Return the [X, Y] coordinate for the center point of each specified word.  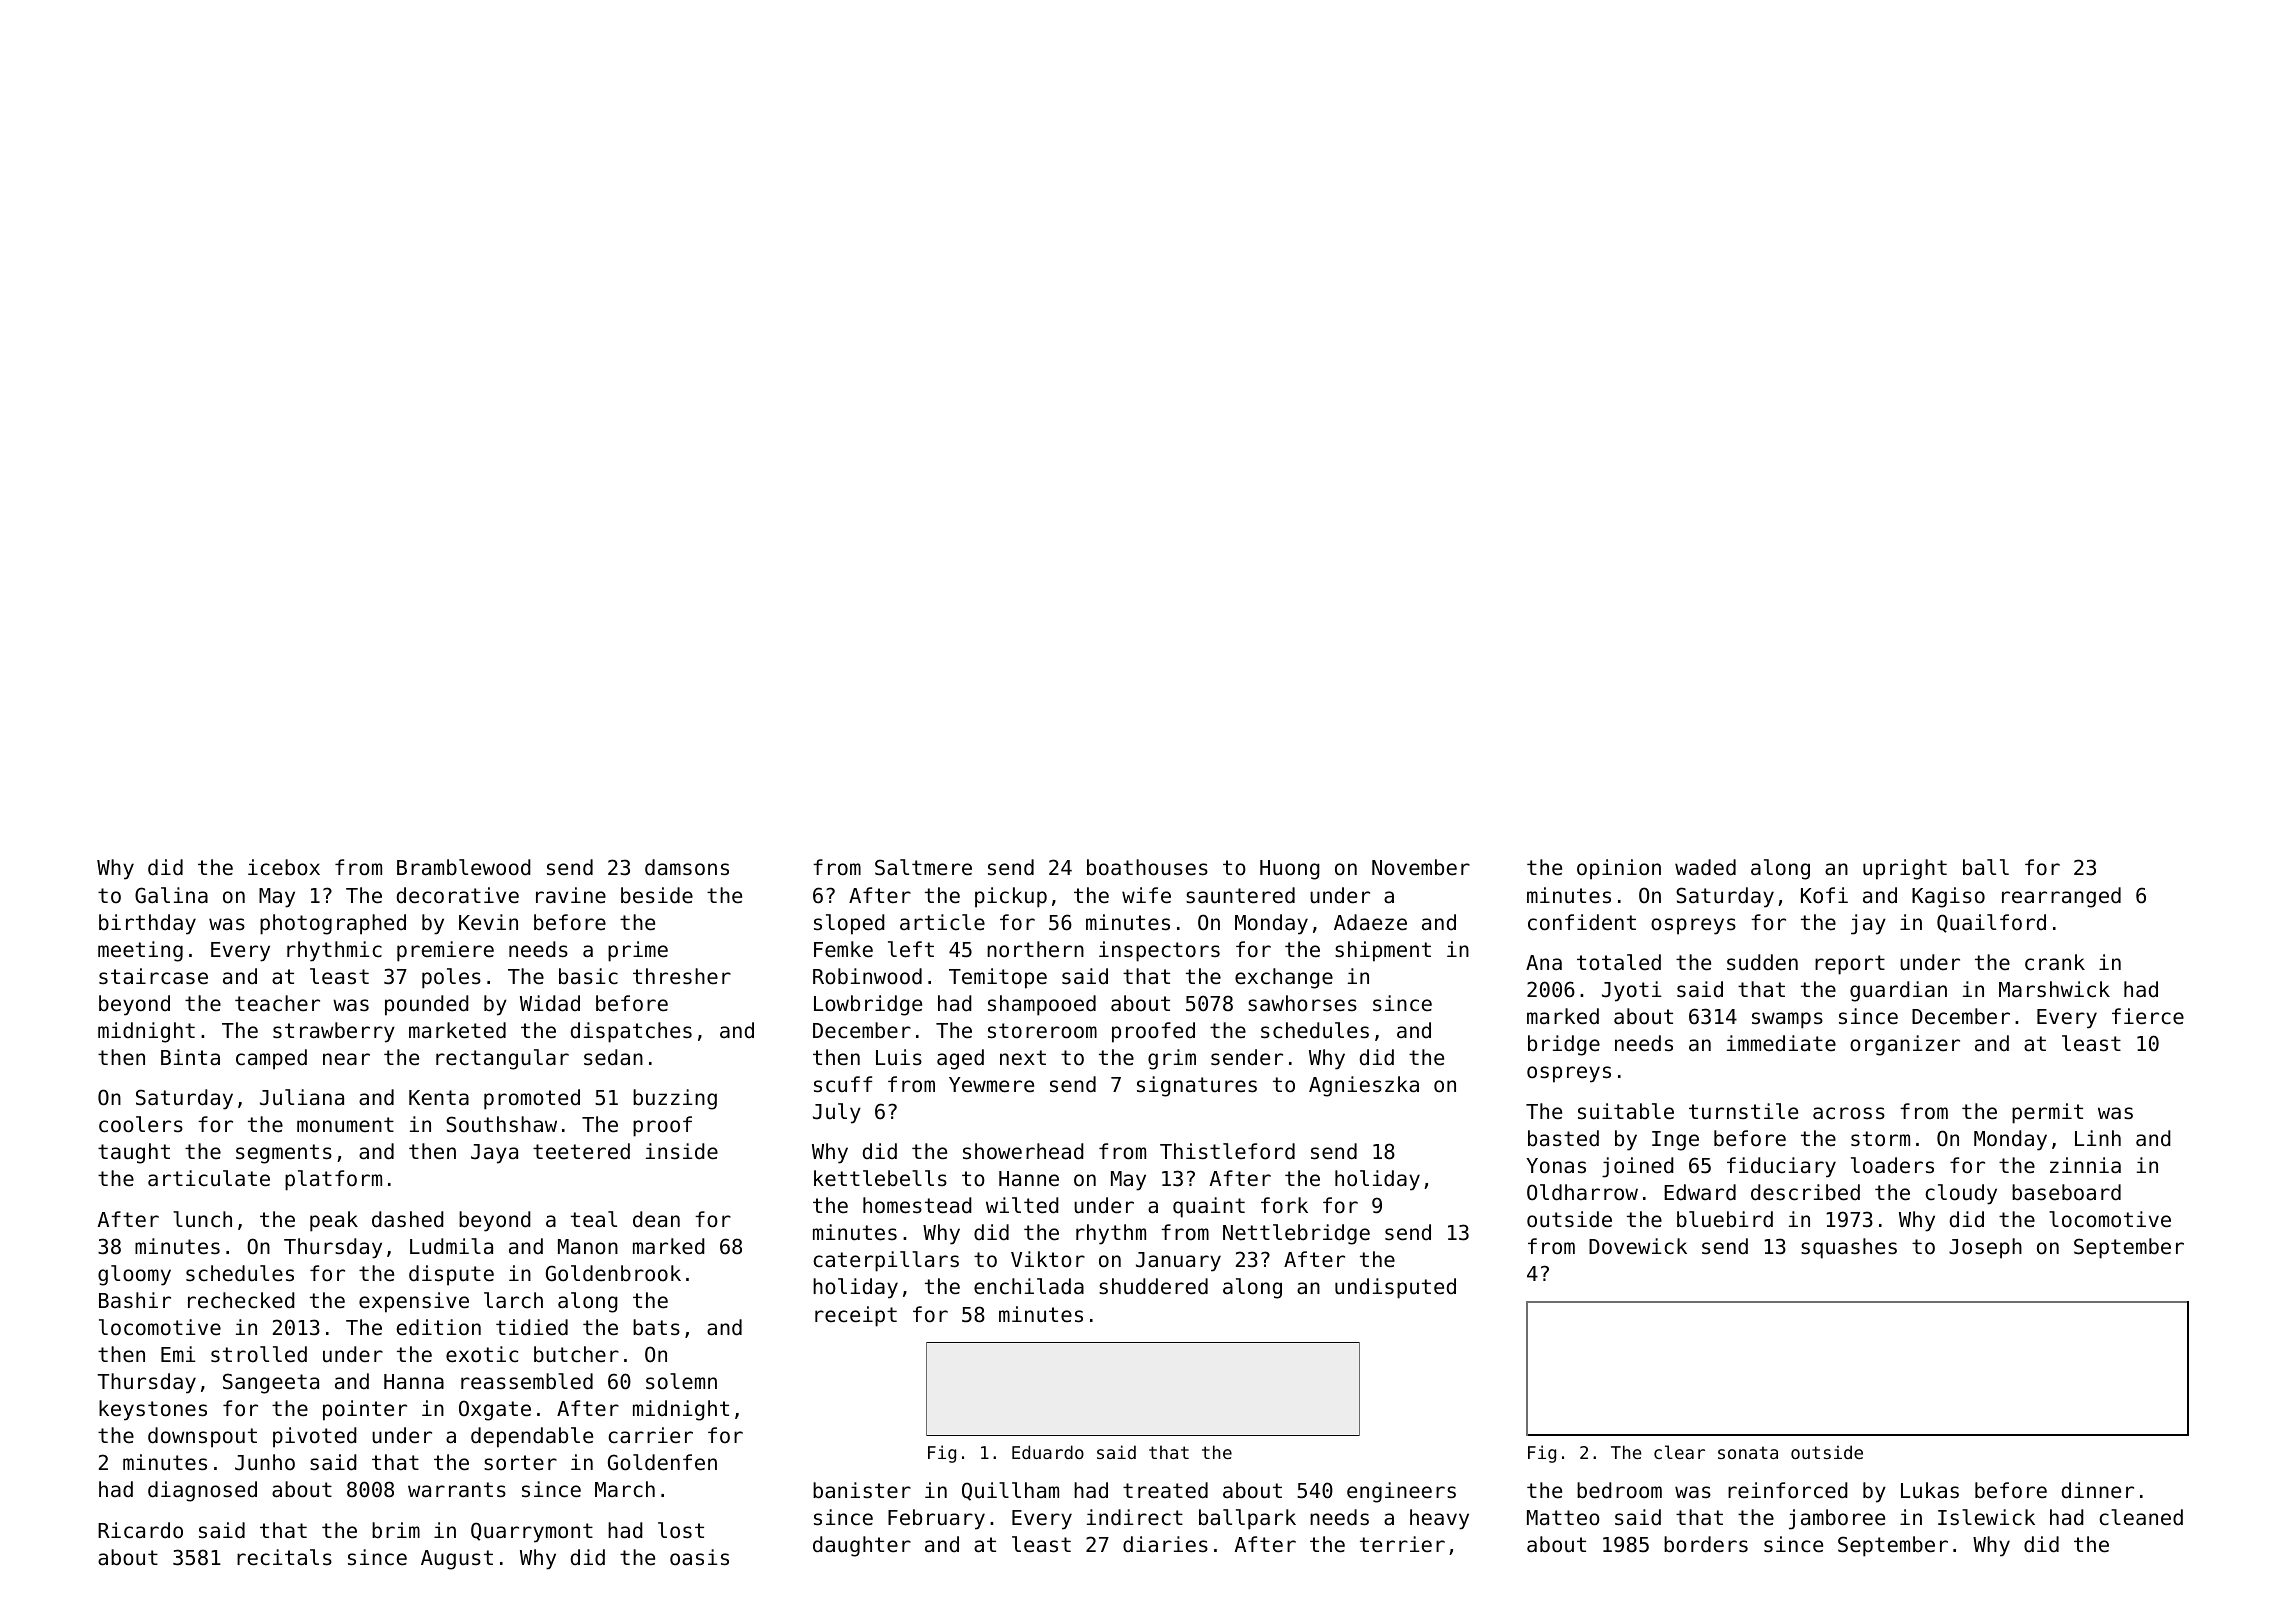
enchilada [1029, 1286]
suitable [1626, 1111]
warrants [457, 1490]
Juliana [302, 1097]
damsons [687, 867]
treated [1165, 1490]
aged [960, 1059]
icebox [284, 867]
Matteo [1563, 1518]
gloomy [134, 1275]
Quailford [1991, 923]
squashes [1849, 1248]
